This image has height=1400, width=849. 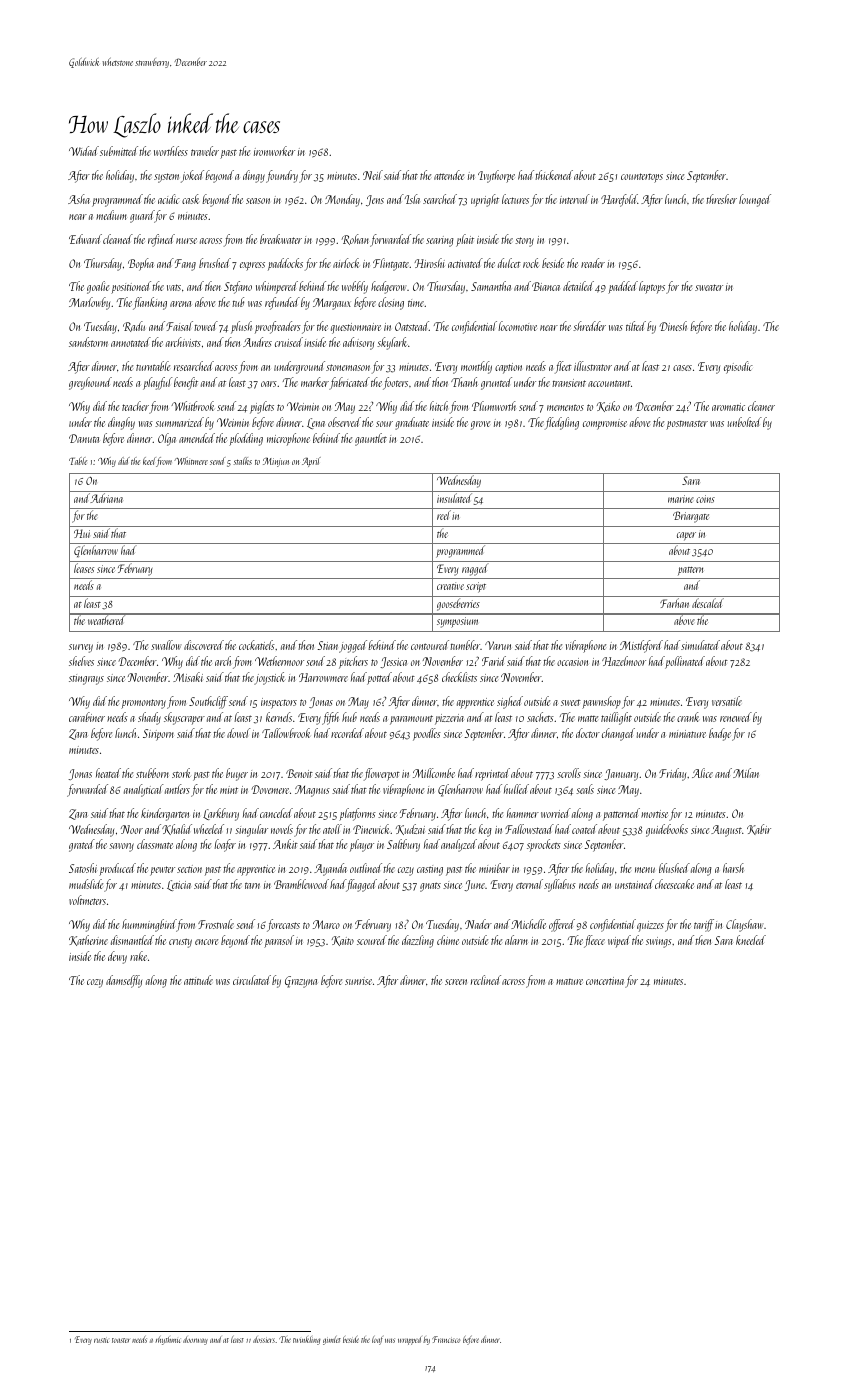 I want to click on acidic, so click(x=169, y=199).
